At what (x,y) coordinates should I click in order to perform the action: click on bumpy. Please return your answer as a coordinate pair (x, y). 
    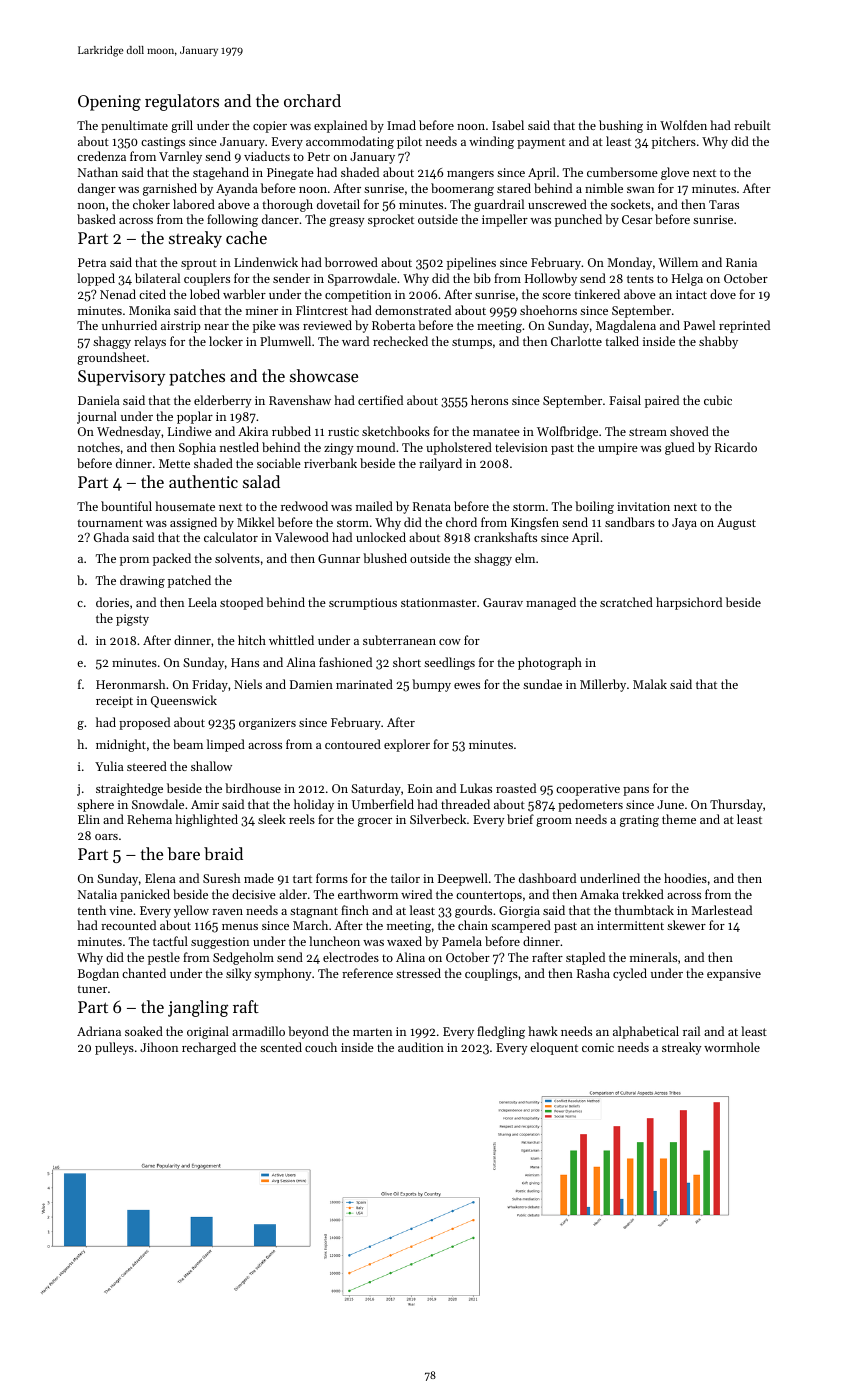
    Looking at the image, I should click on (431, 685).
